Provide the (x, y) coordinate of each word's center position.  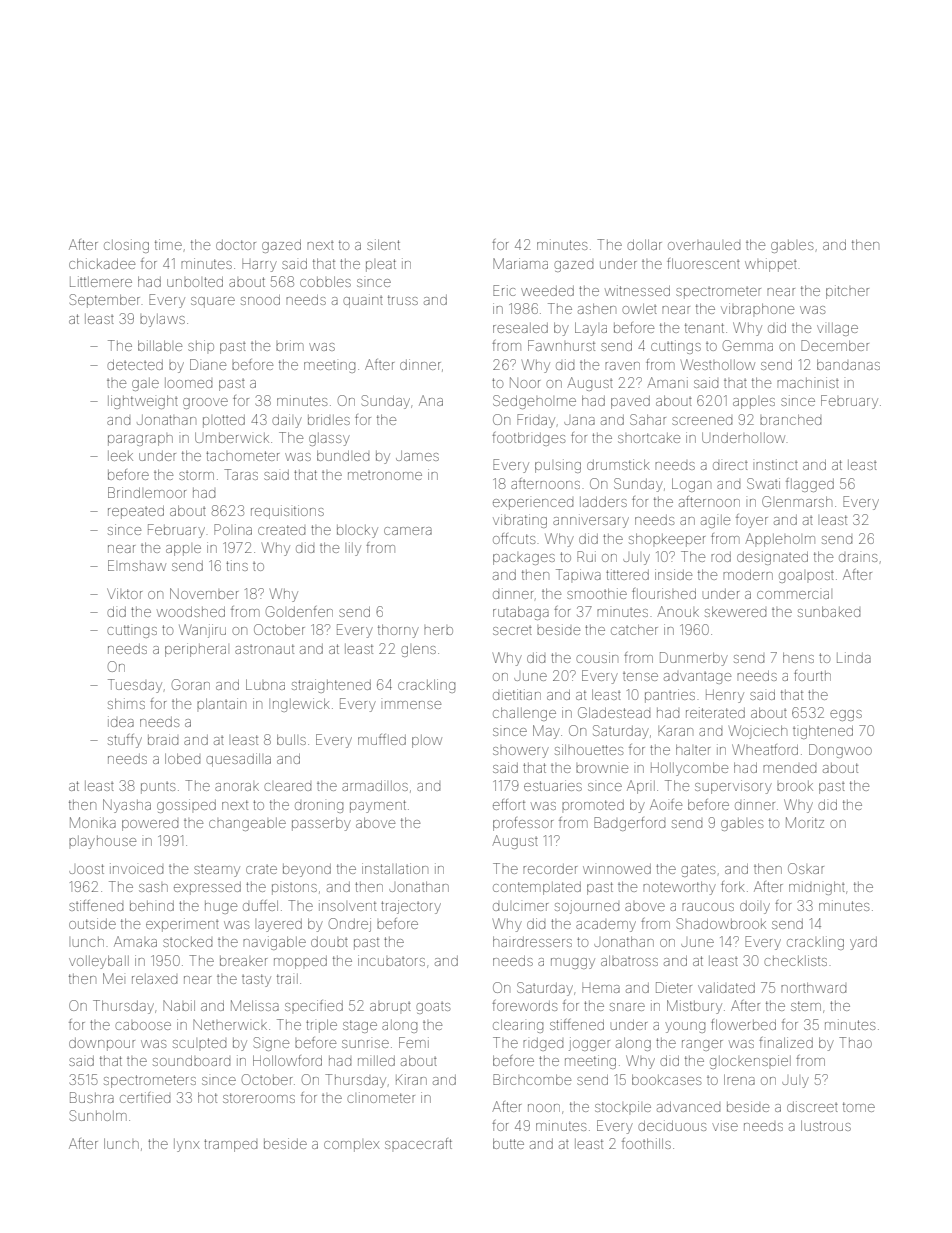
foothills (646, 1143)
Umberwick (232, 437)
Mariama (520, 263)
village (837, 329)
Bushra (92, 1097)
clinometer (381, 1097)
